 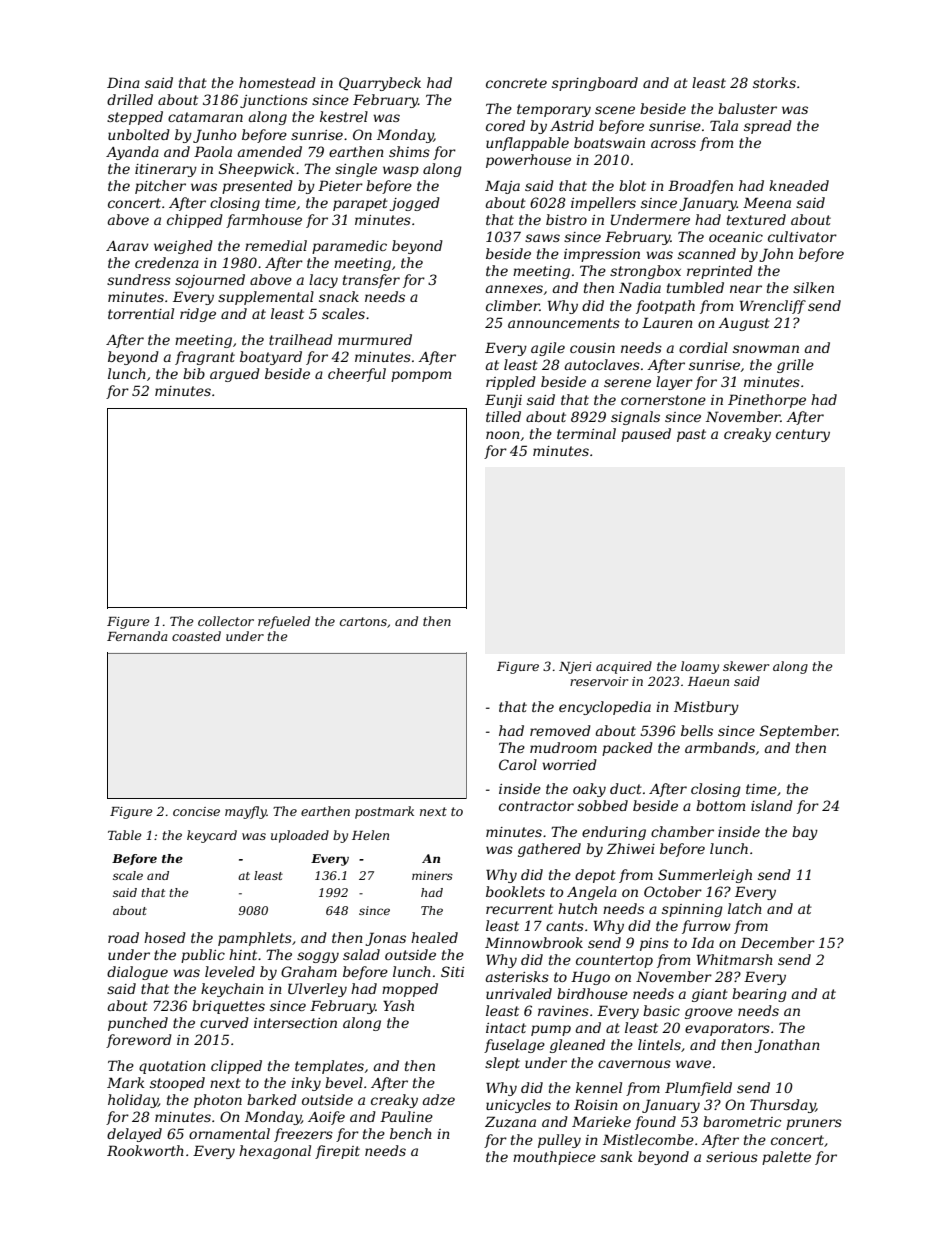 What do you see at coordinates (123, 82) in the document?
I see `Dina` at bounding box center [123, 82].
